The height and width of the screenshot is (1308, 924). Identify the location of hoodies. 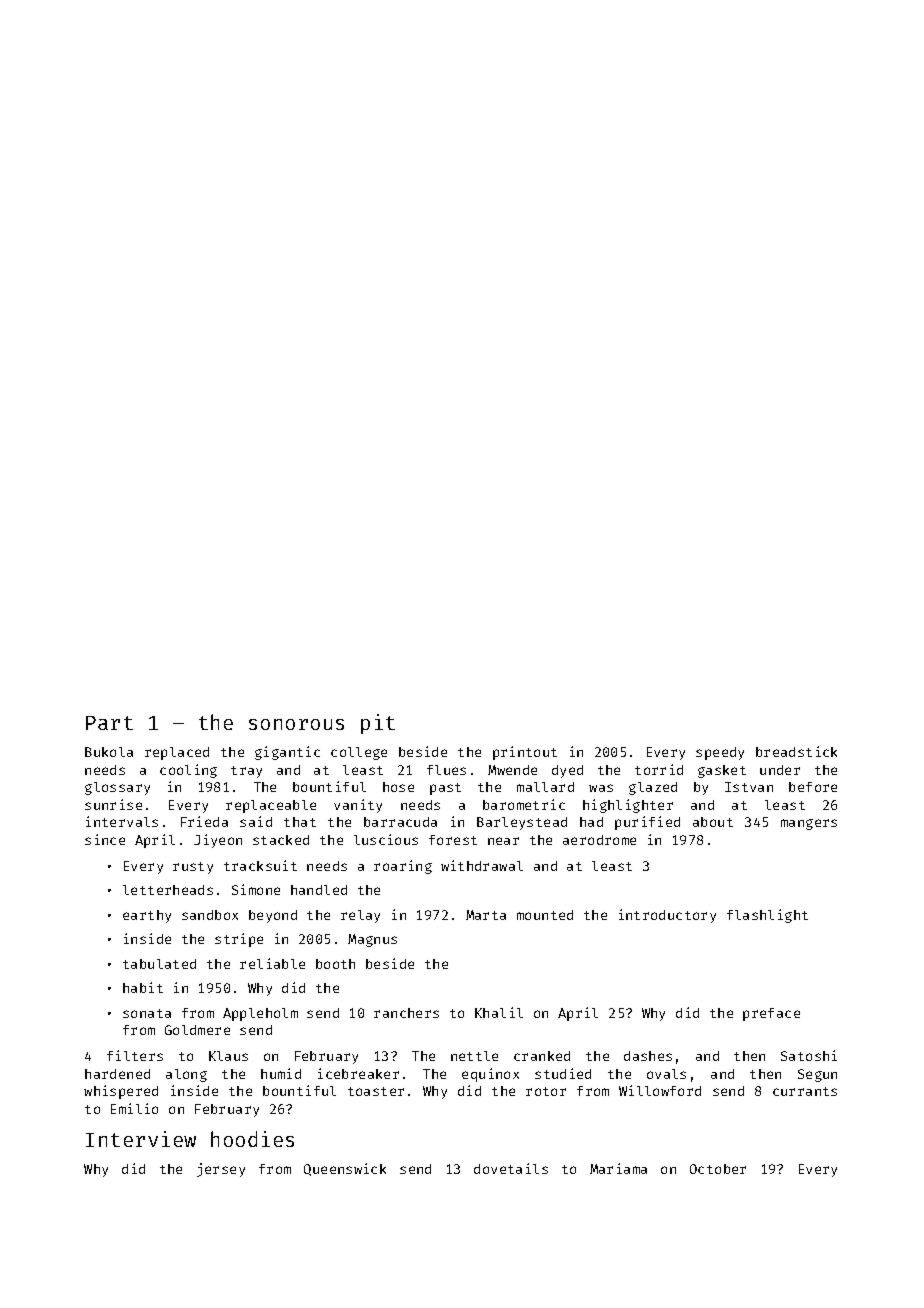
(252, 1139).
